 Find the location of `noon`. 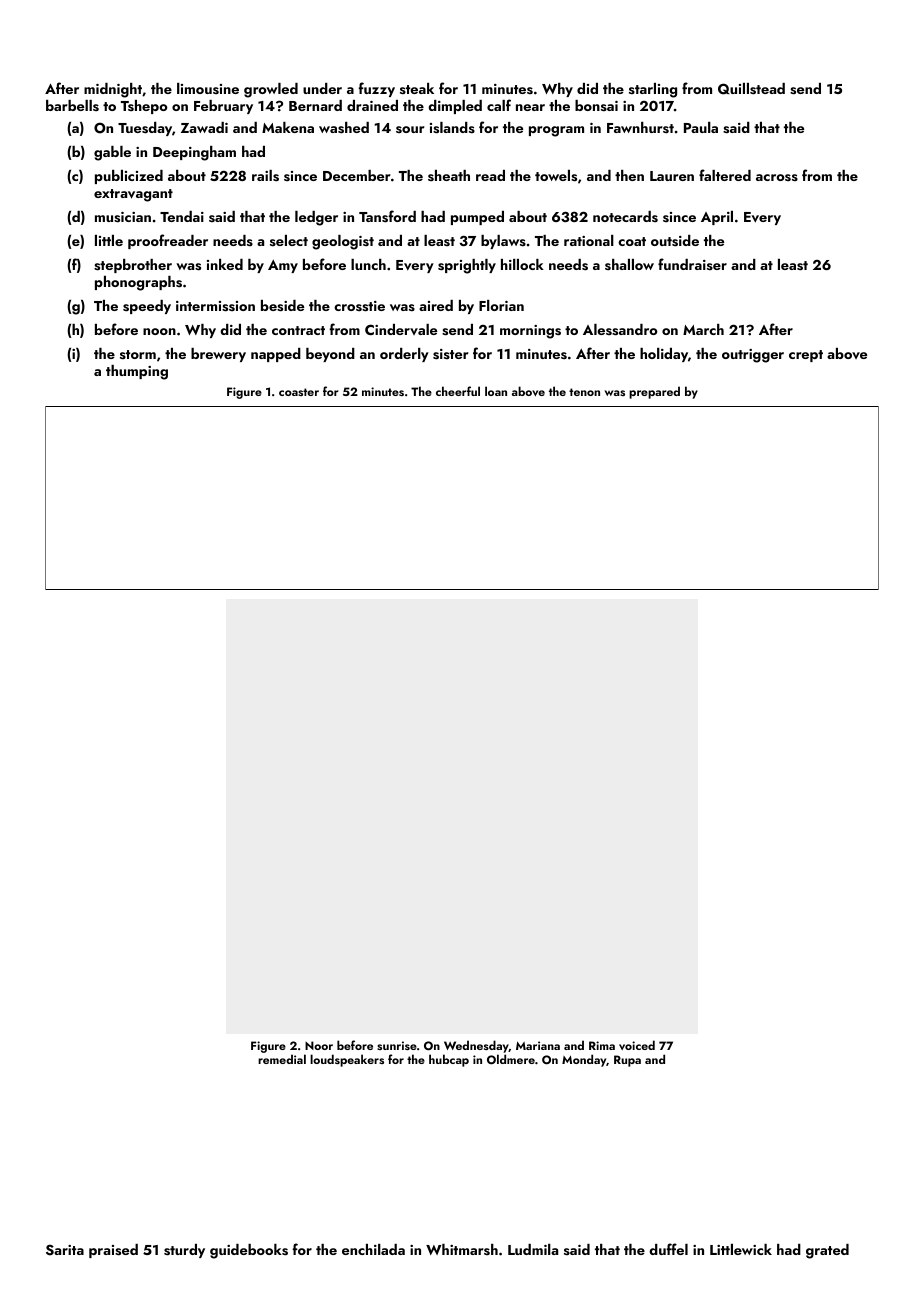

noon is located at coordinates (159, 331).
